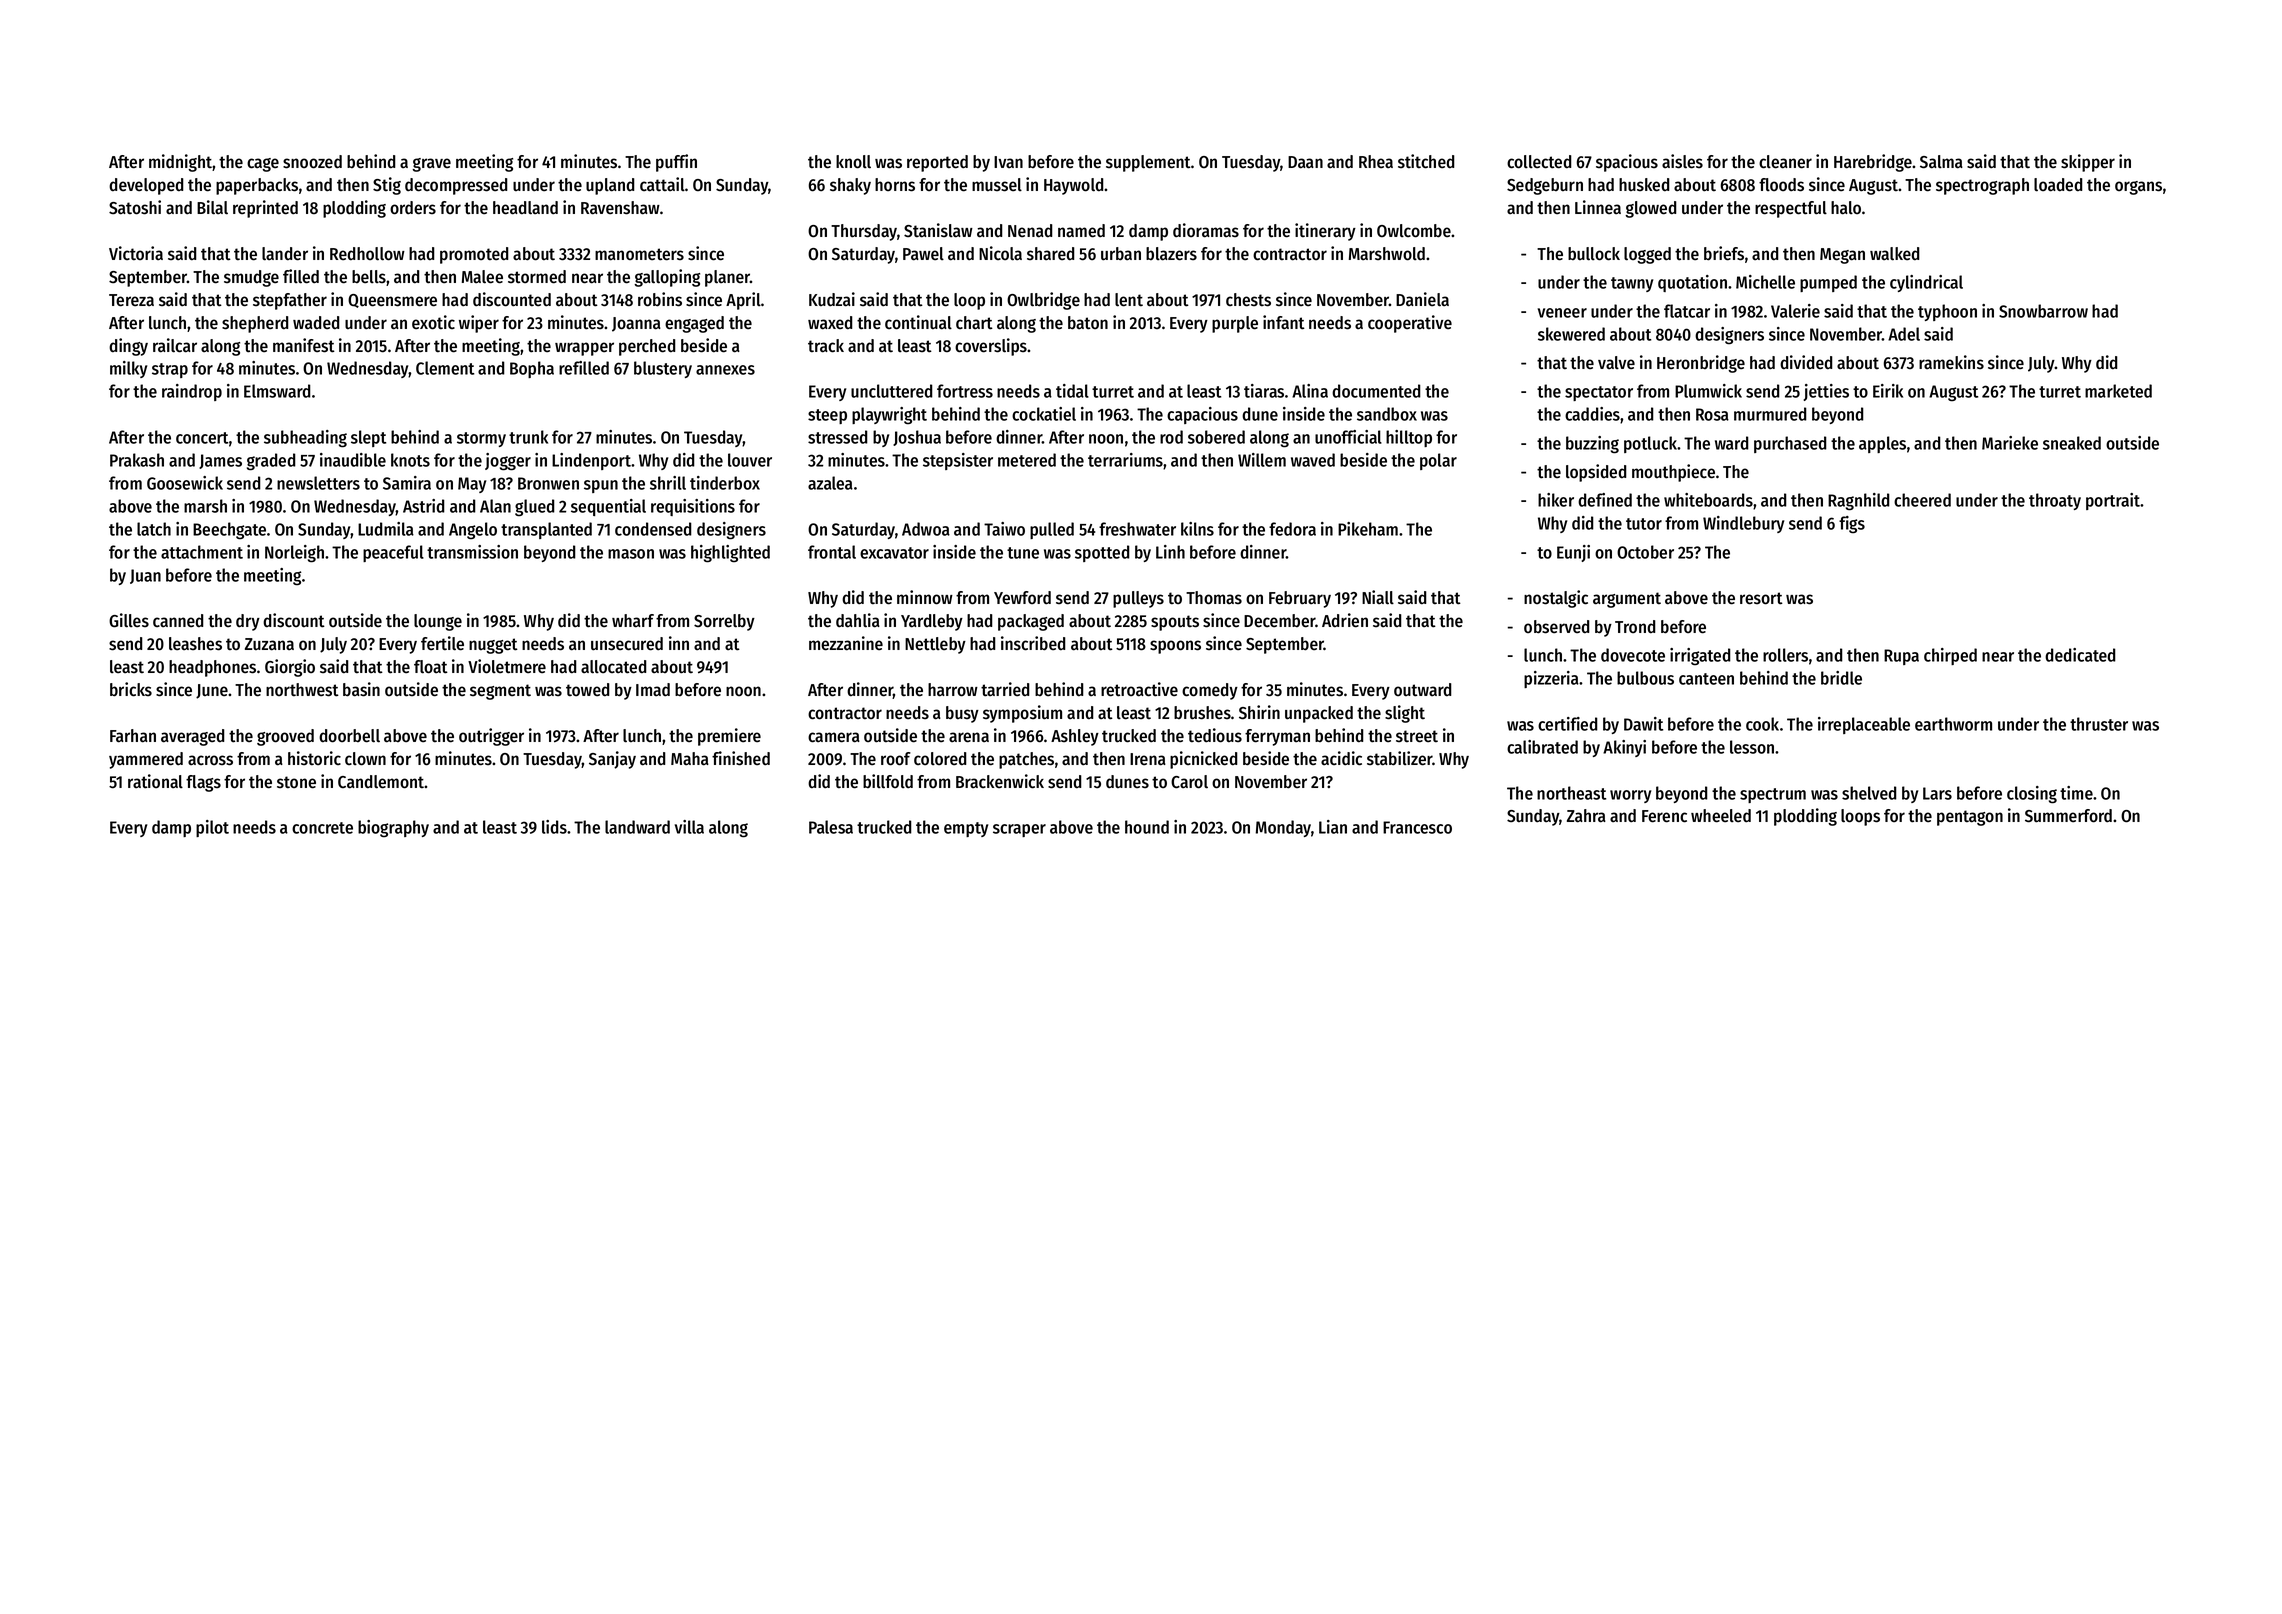 The image size is (2282, 1614). What do you see at coordinates (1982, 186) in the screenshot?
I see `spectrograph` at bounding box center [1982, 186].
